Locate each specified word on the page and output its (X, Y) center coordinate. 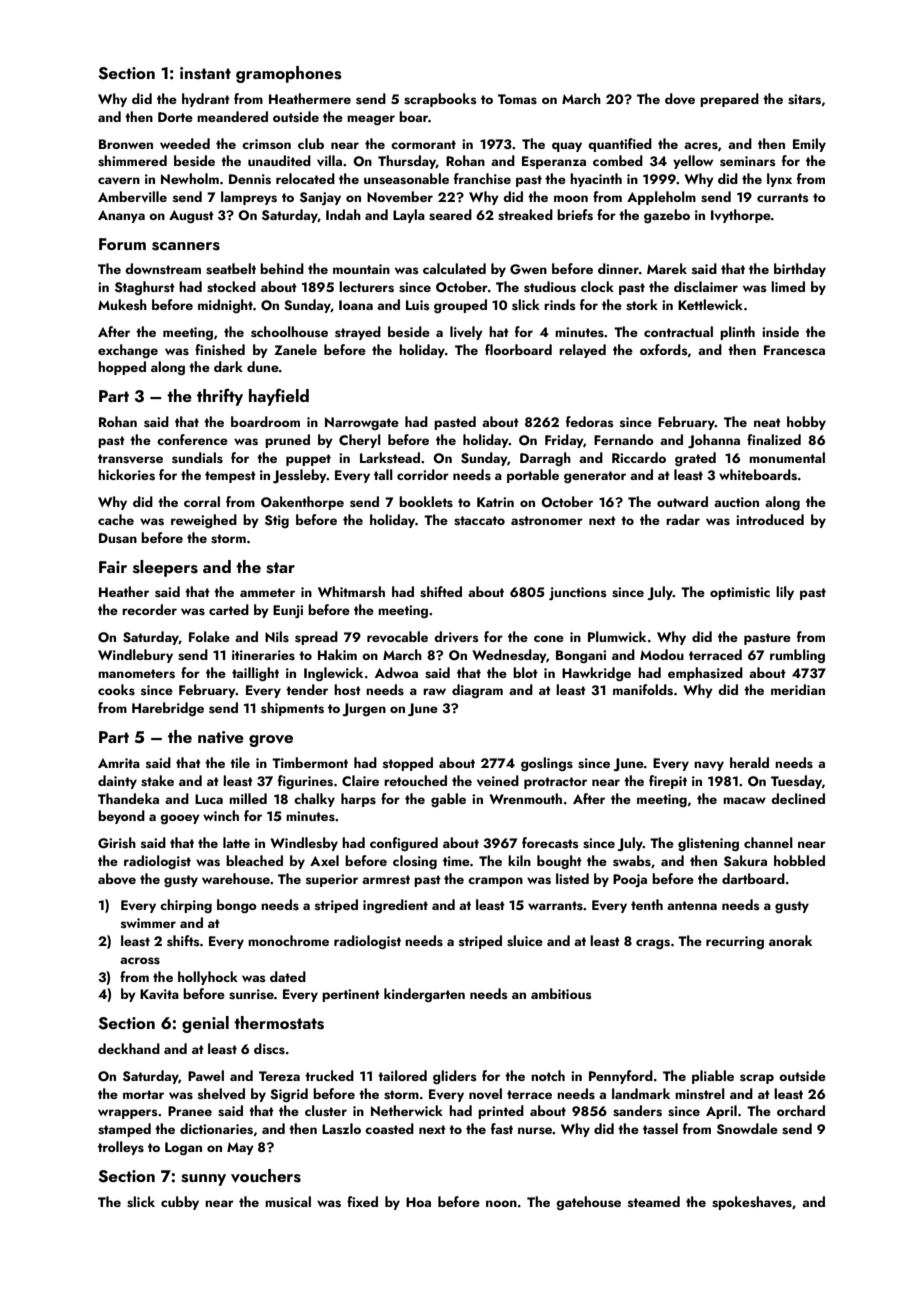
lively (466, 333)
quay (567, 147)
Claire (360, 780)
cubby (180, 1203)
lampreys (249, 198)
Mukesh (122, 304)
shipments (292, 709)
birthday (800, 270)
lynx (779, 180)
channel (768, 842)
